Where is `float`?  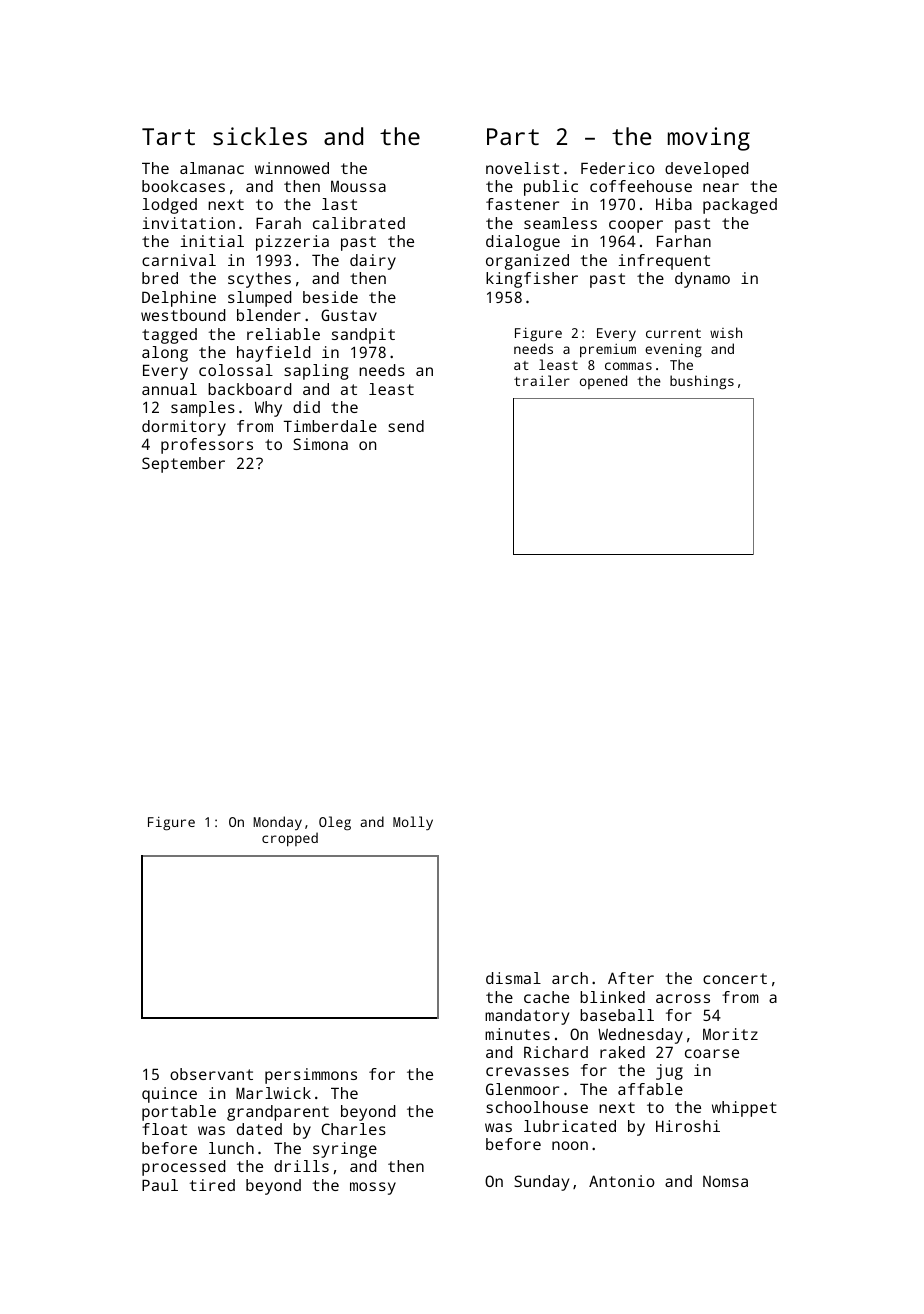
float is located at coordinates (164, 1129).
